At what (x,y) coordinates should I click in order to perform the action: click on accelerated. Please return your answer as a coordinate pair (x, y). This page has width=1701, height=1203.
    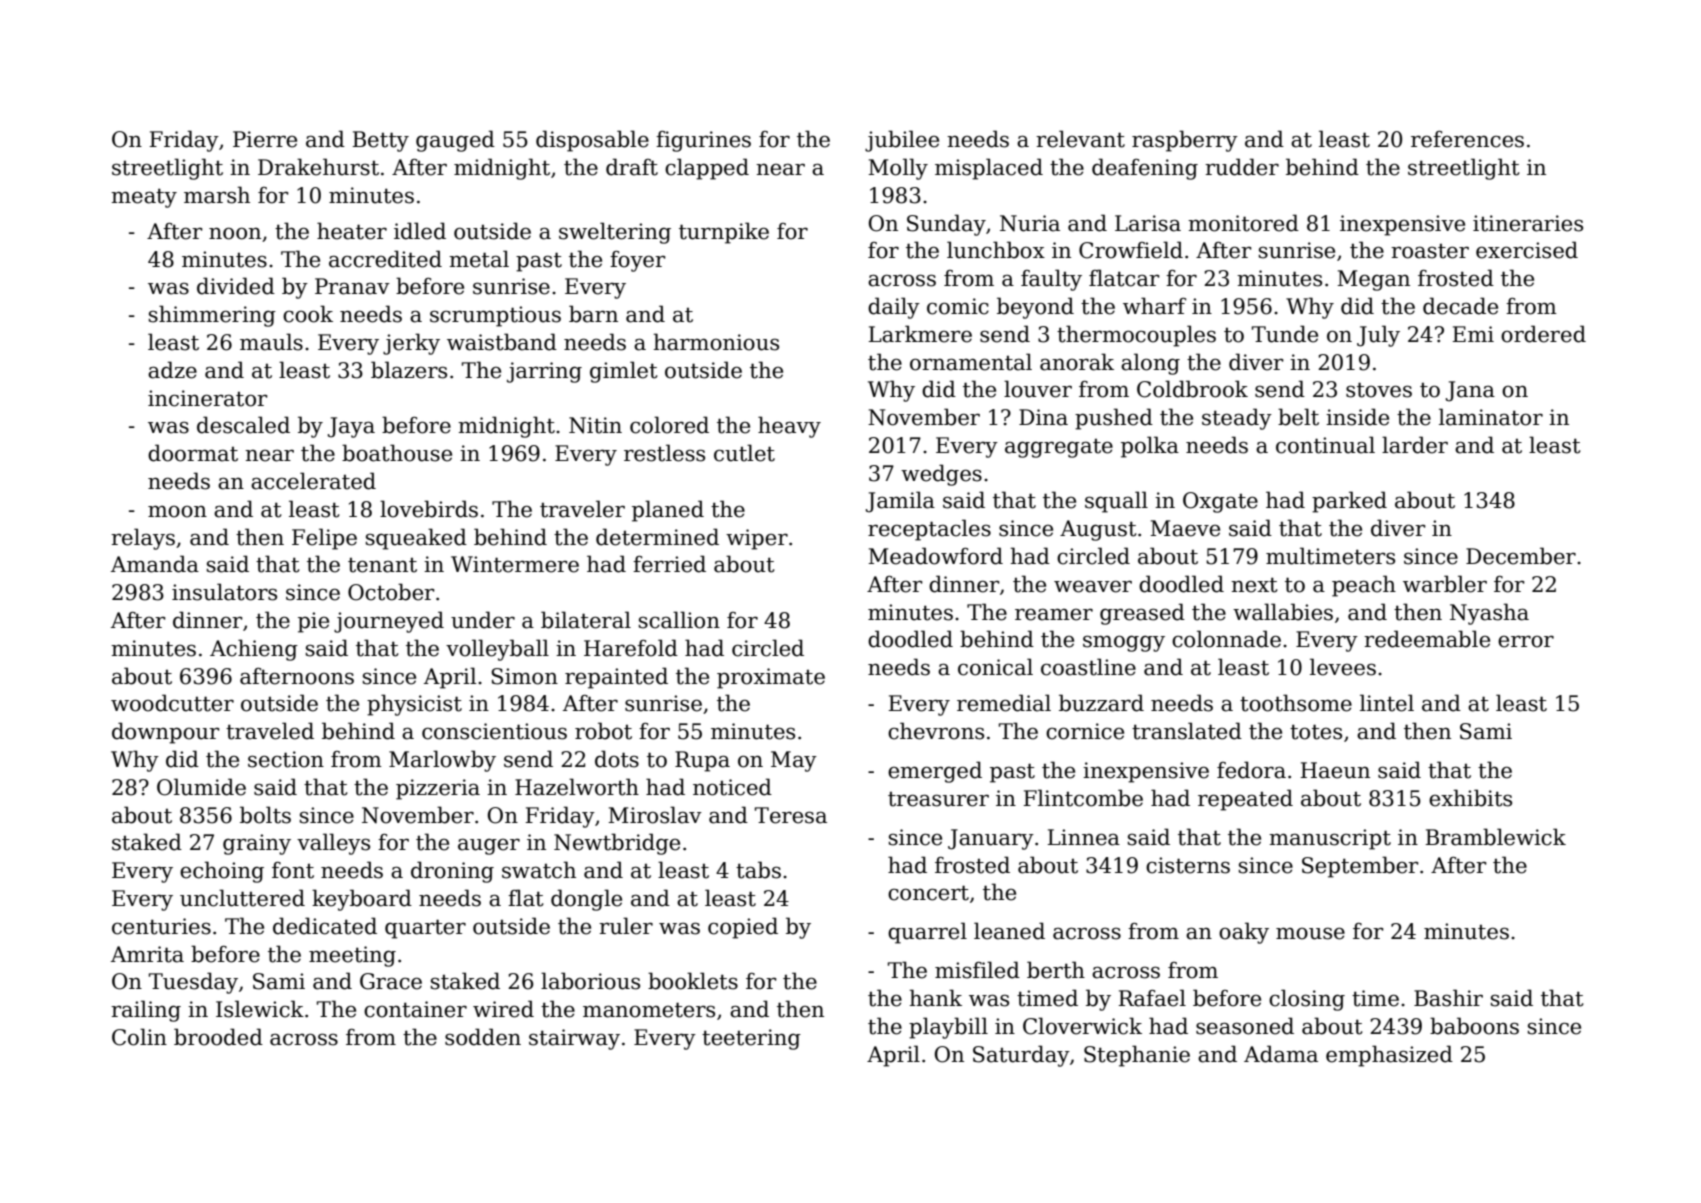
    Looking at the image, I should click on (313, 481).
